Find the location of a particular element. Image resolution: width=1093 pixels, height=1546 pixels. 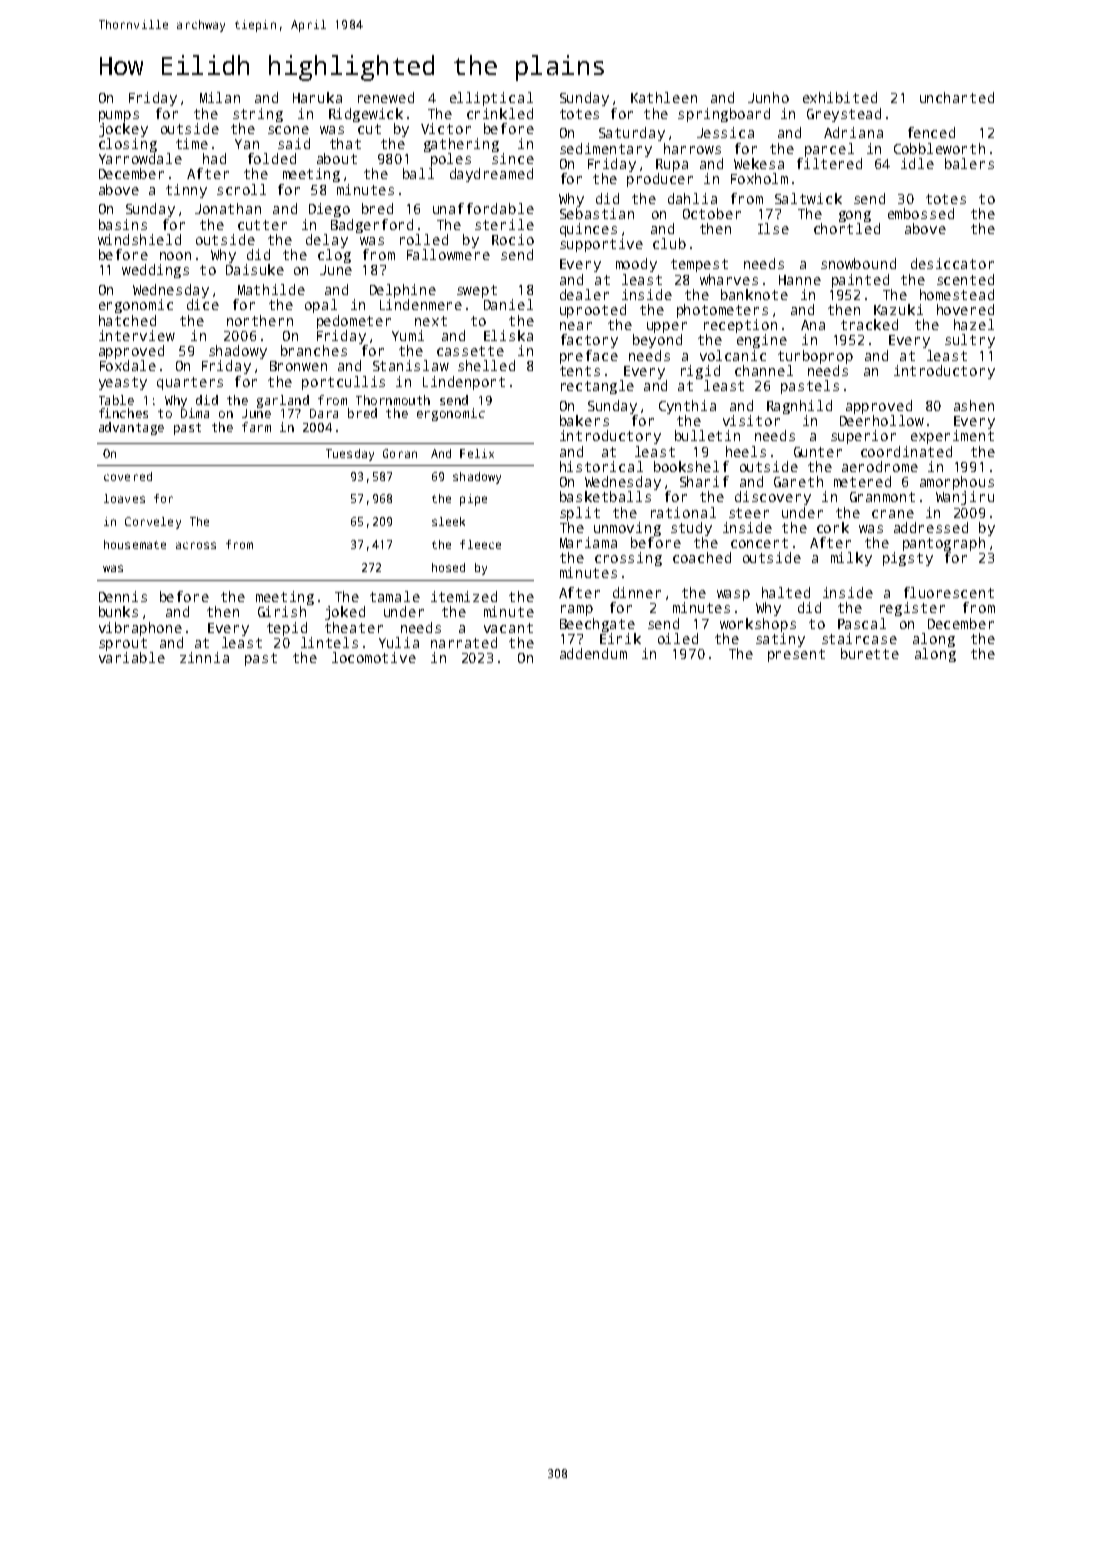

dealer is located at coordinates (584, 294).
